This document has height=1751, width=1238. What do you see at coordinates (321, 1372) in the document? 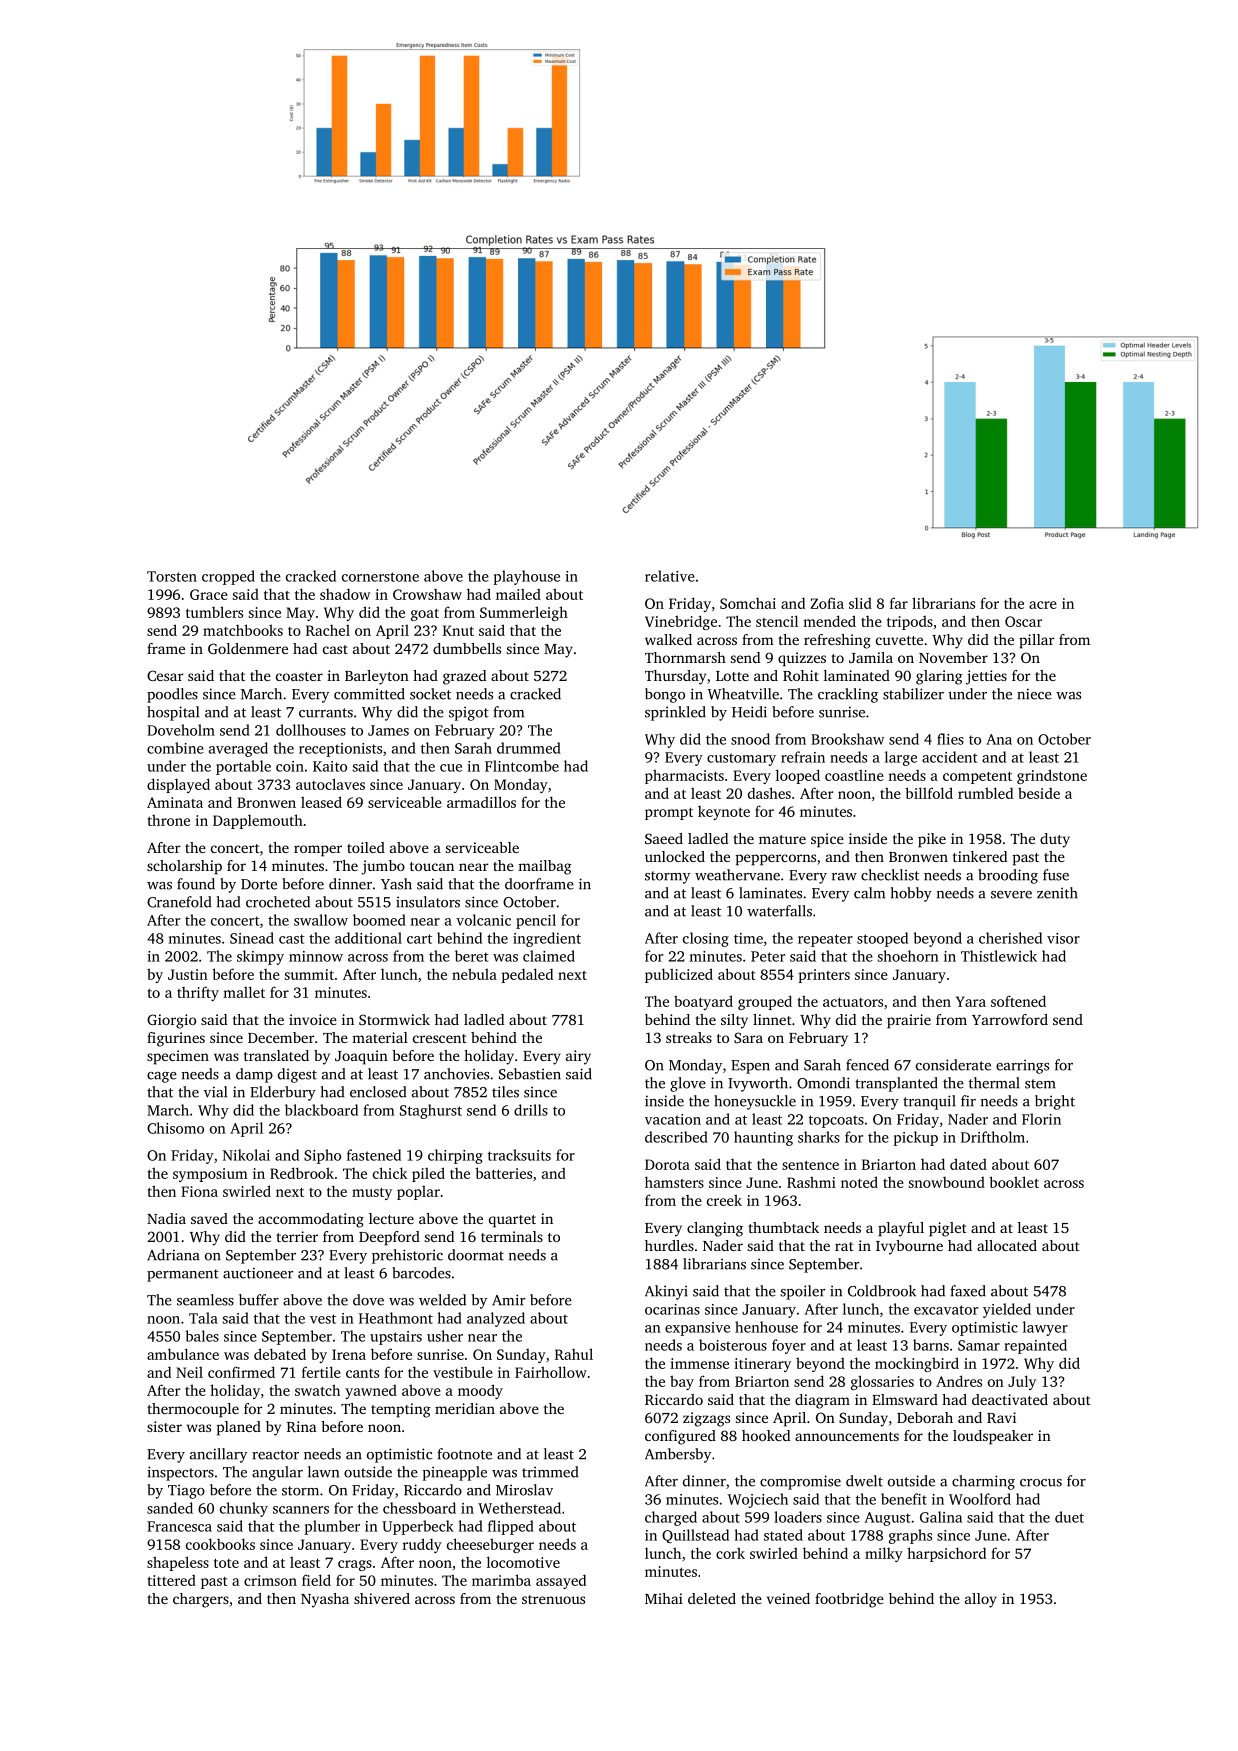
I see `fertile` at bounding box center [321, 1372].
